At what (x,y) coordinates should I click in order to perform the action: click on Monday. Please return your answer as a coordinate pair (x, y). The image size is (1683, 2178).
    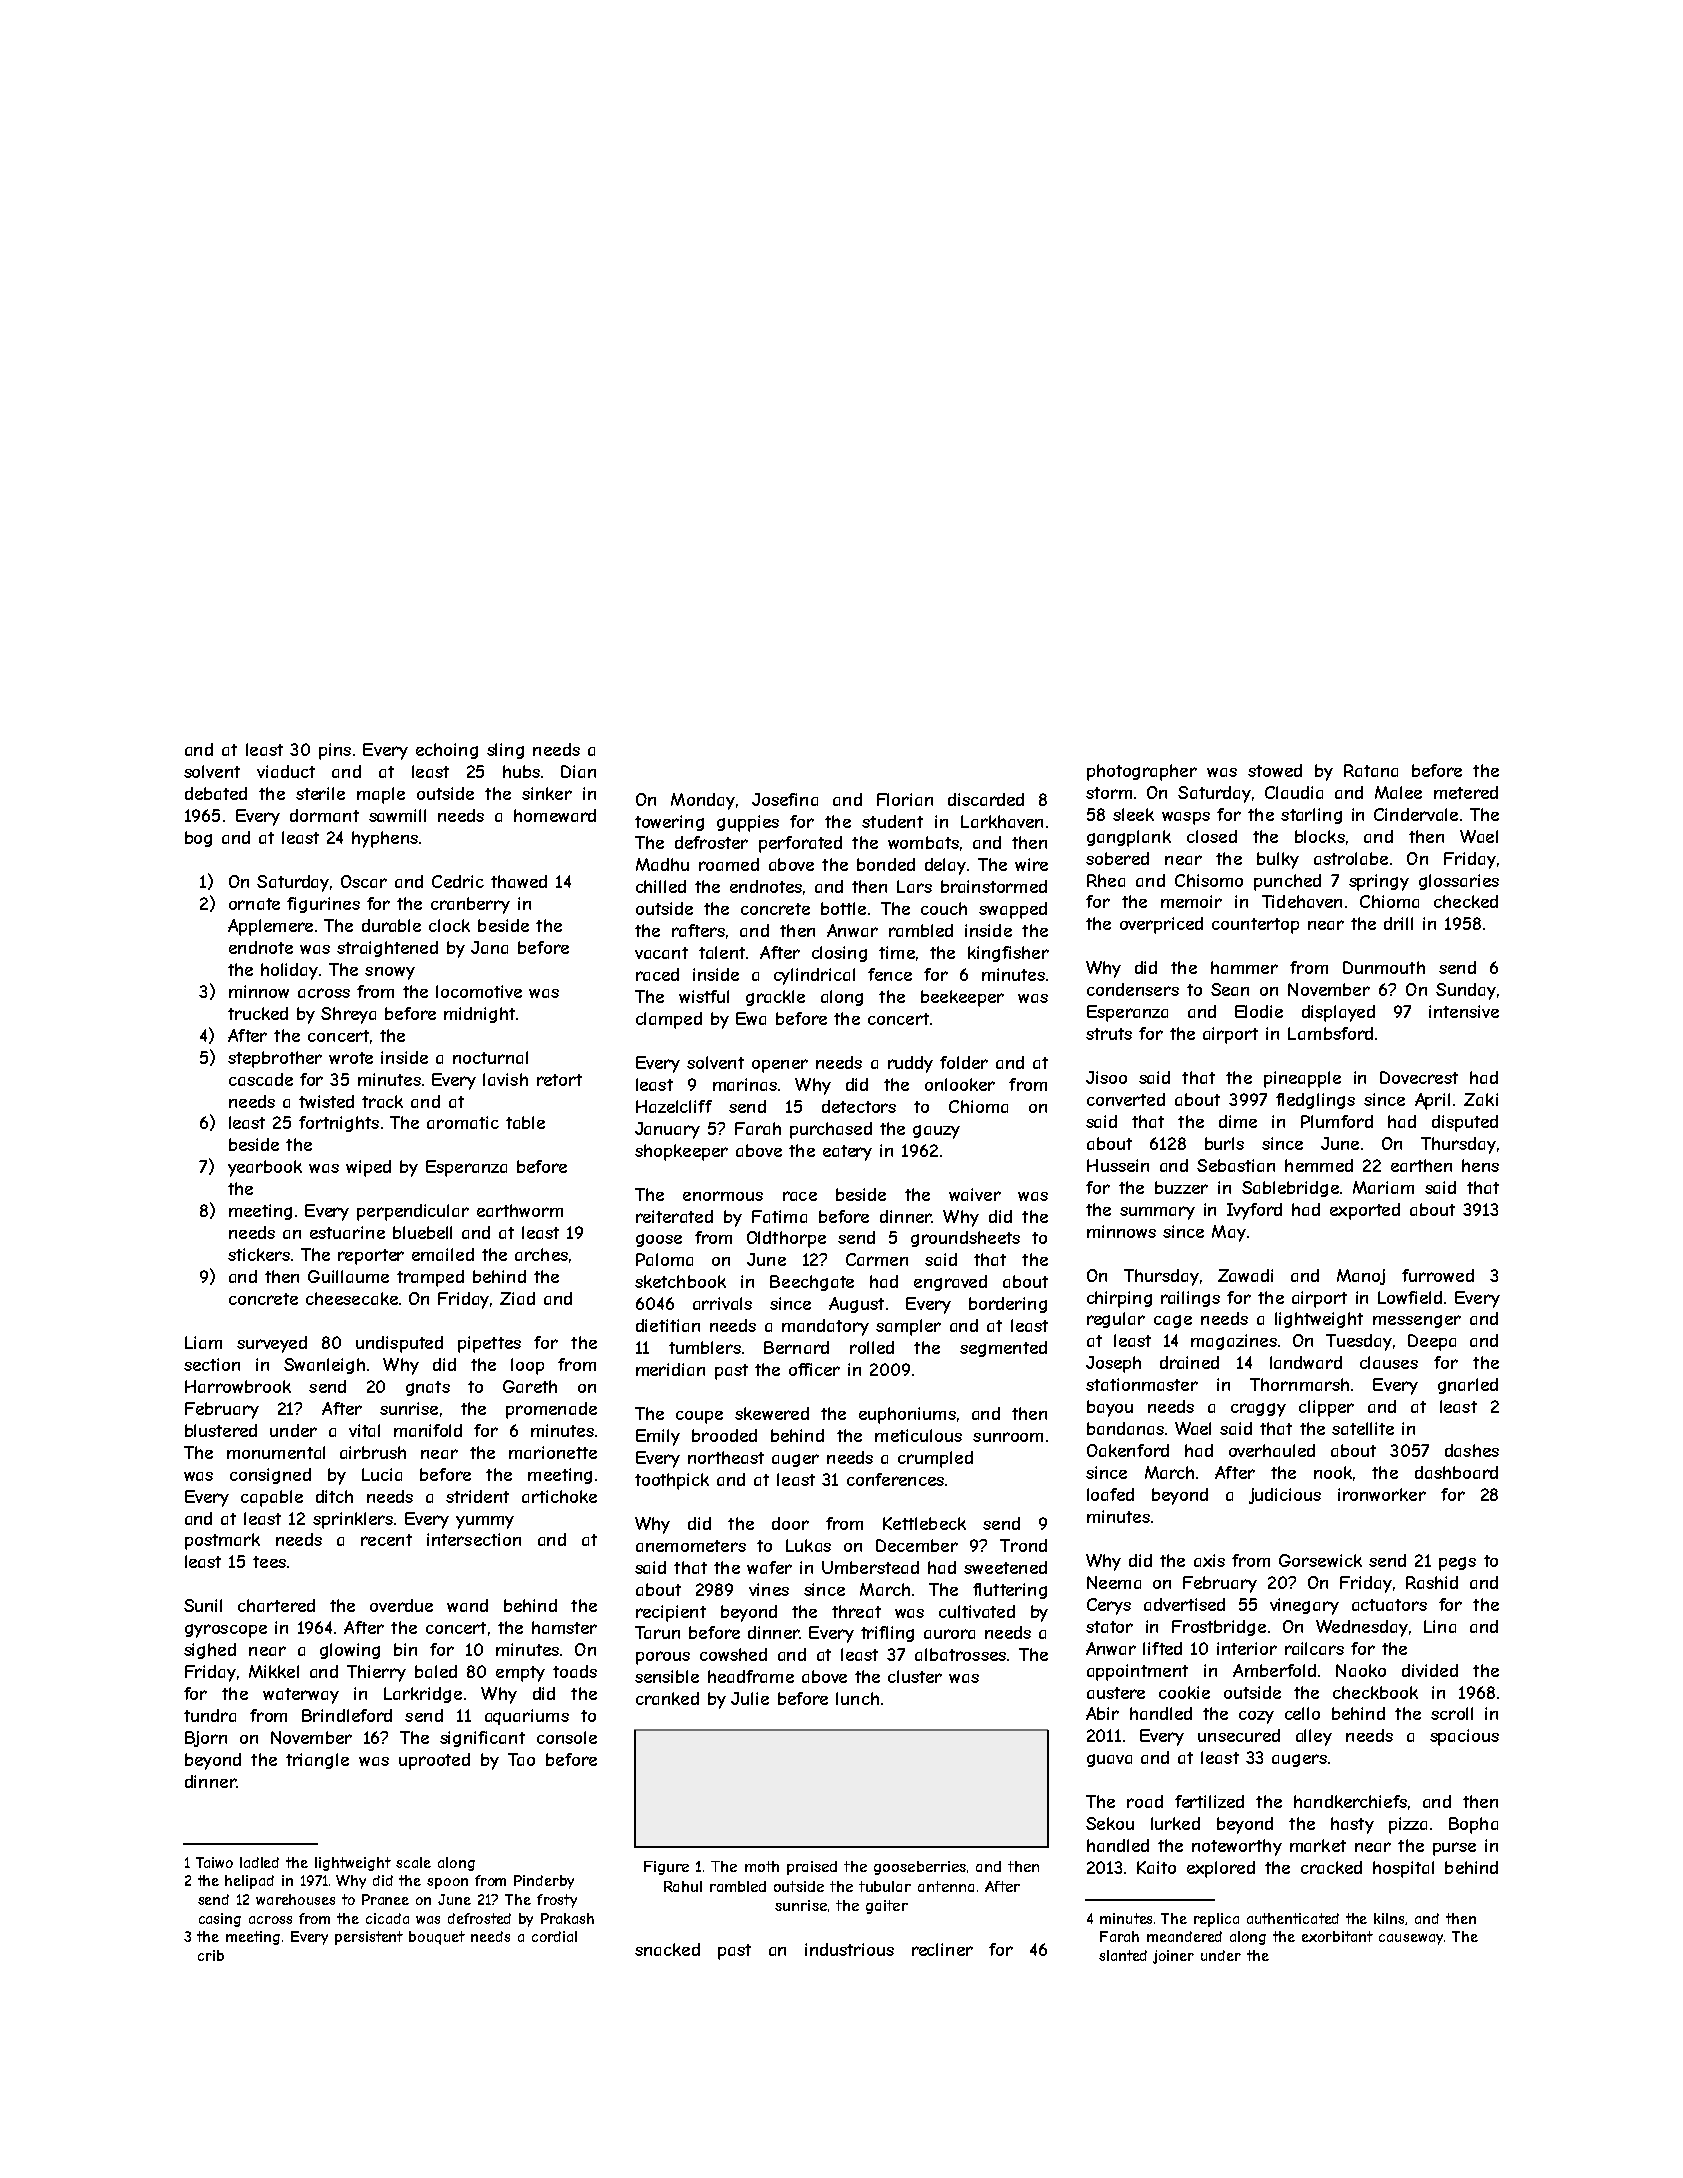
    Looking at the image, I should click on (703, 801).
